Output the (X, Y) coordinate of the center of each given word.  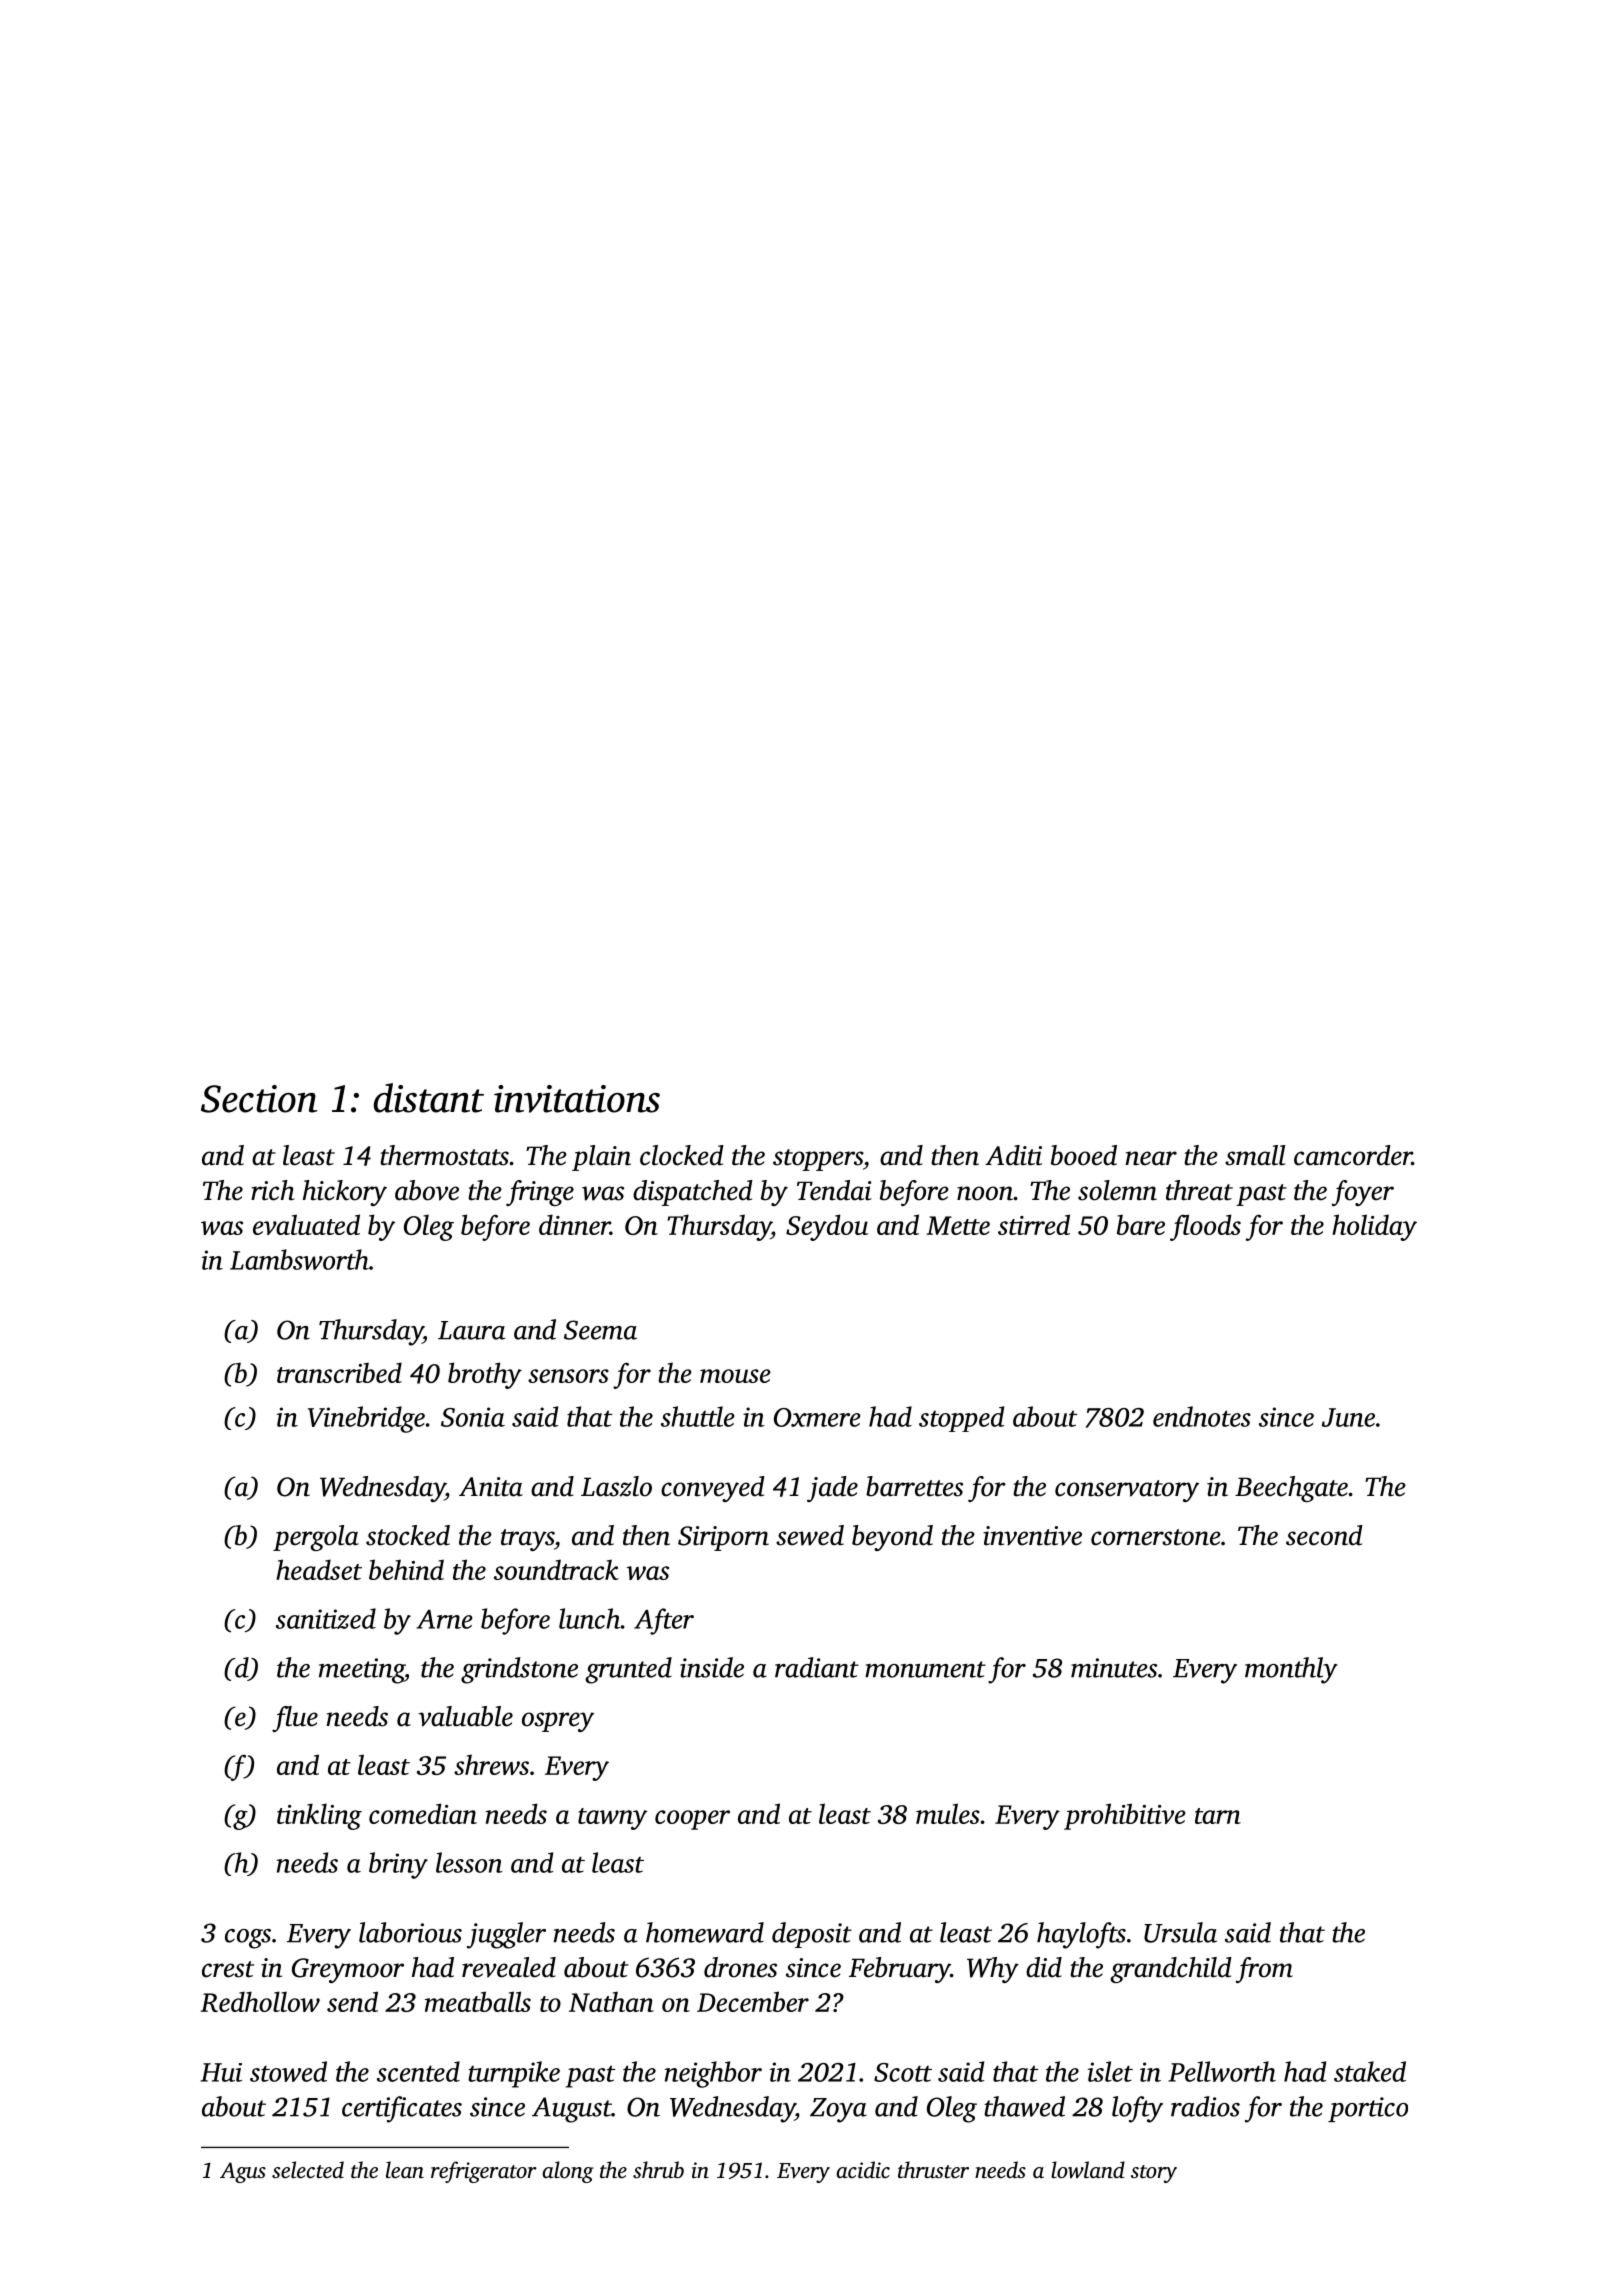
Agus (243, 2172)
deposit (812, 1935)
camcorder (1353, 1155)
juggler (506, 1935)
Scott (903, 2072)
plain (601, 1158)
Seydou (827, 1227)
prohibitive (1125, 1816)
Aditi (1013, 1155)
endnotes (1202, 1416)
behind (406, 1569)
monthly (1291, 1670)
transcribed (339, 1372)
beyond (892, 1538)
